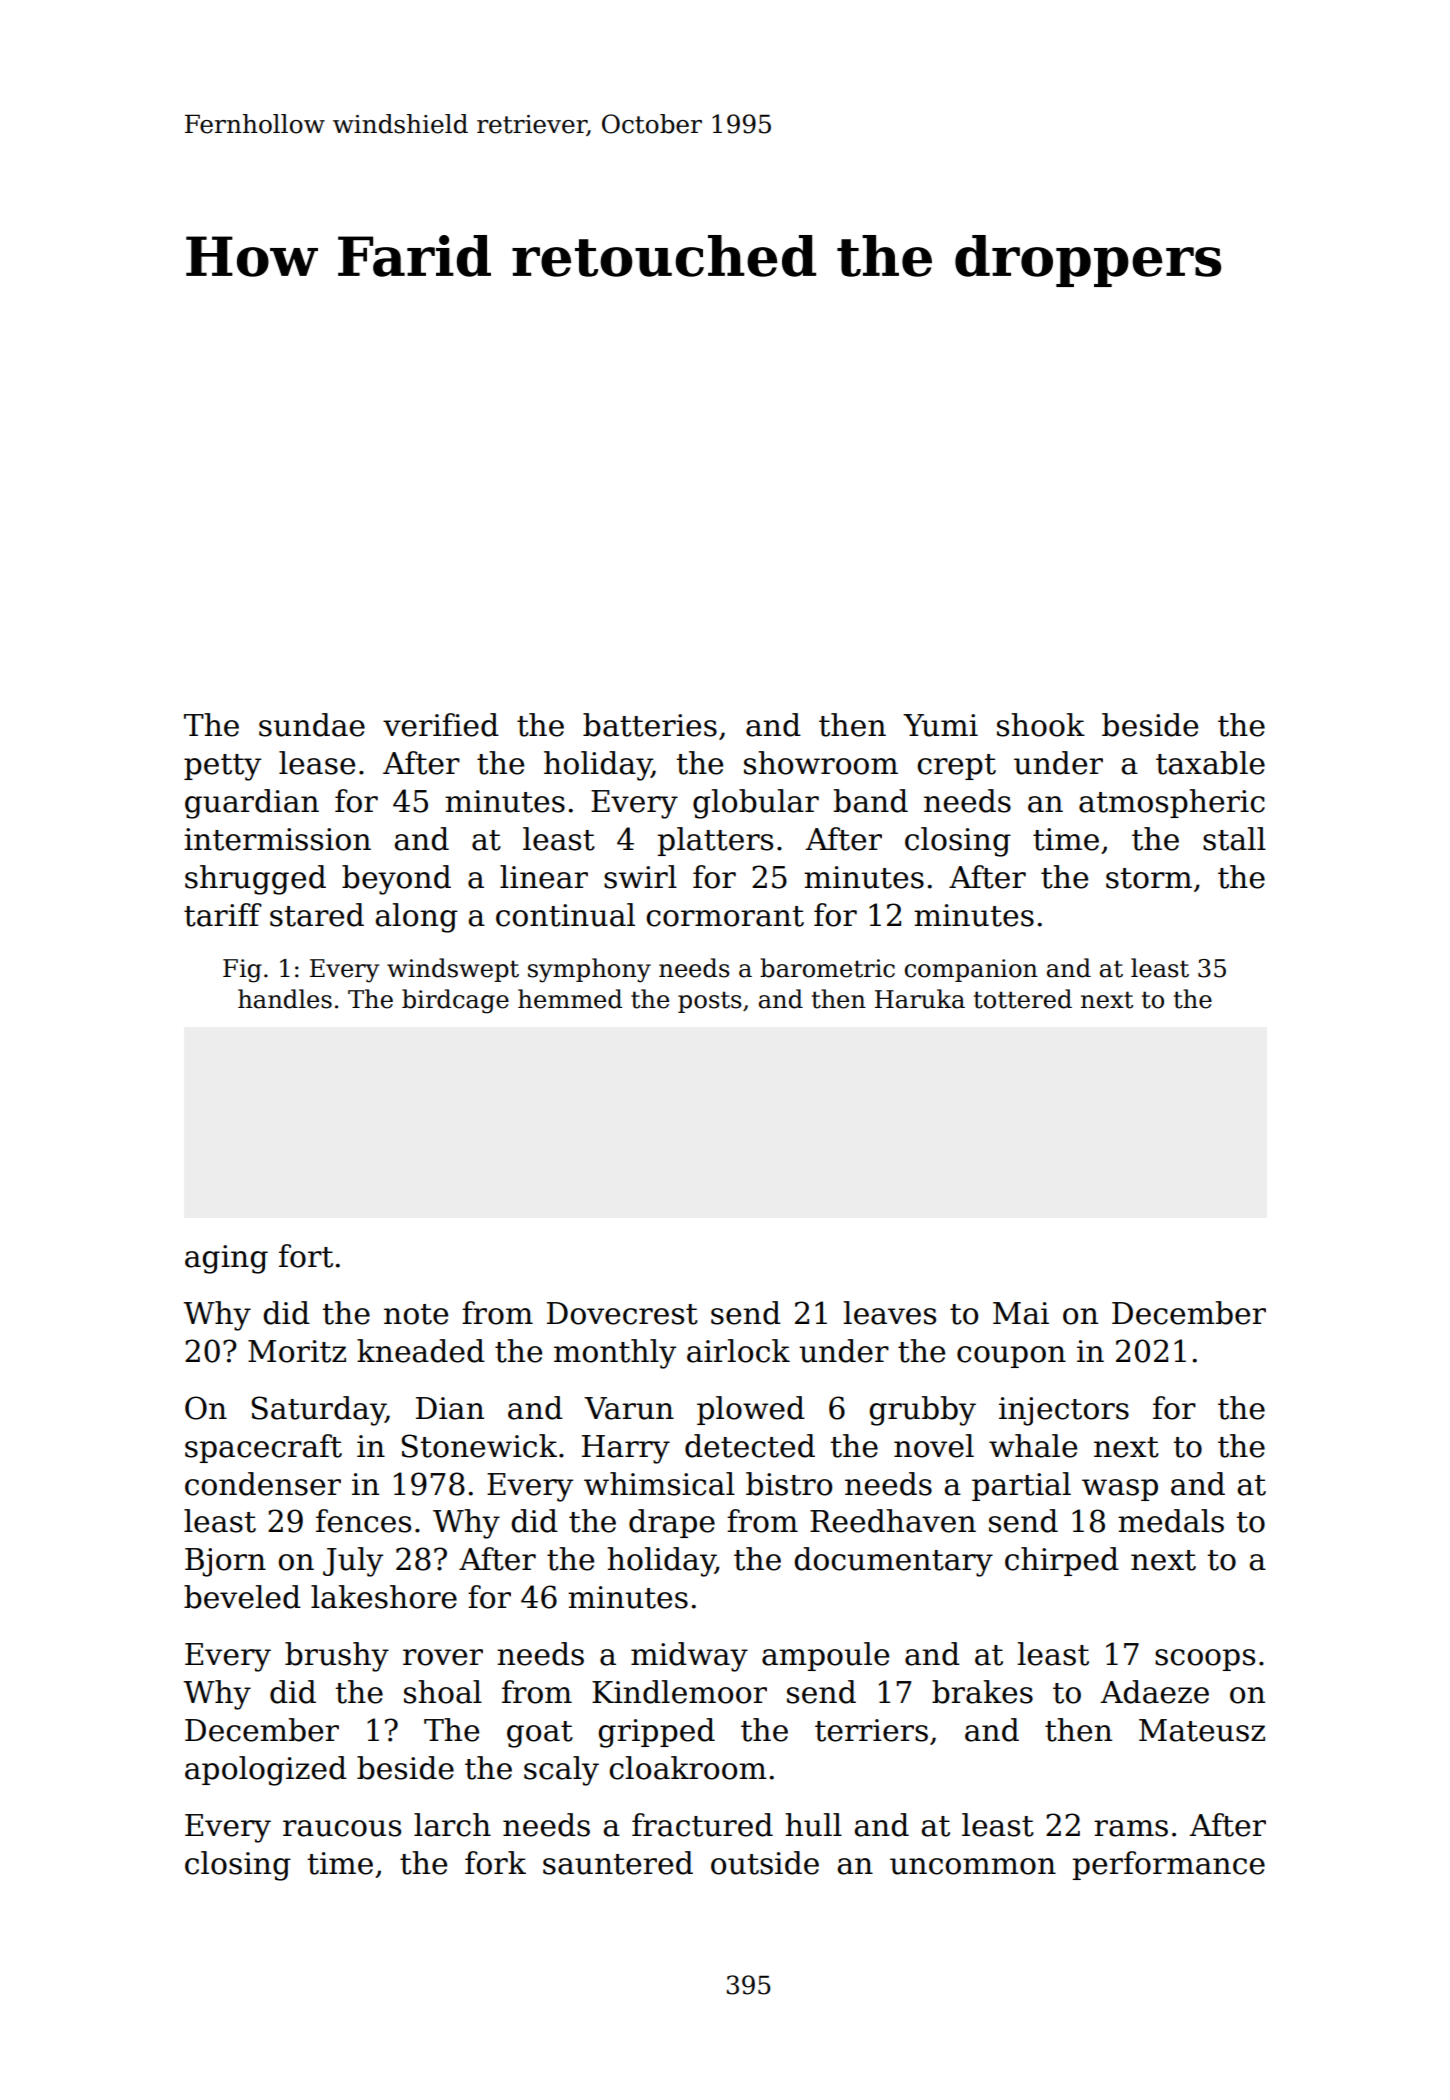 The height and width of the screenshot is (2100, 1450). Describe the element at coordinates (342, 1828) in the screenshot. I see `raucous` at that location.
